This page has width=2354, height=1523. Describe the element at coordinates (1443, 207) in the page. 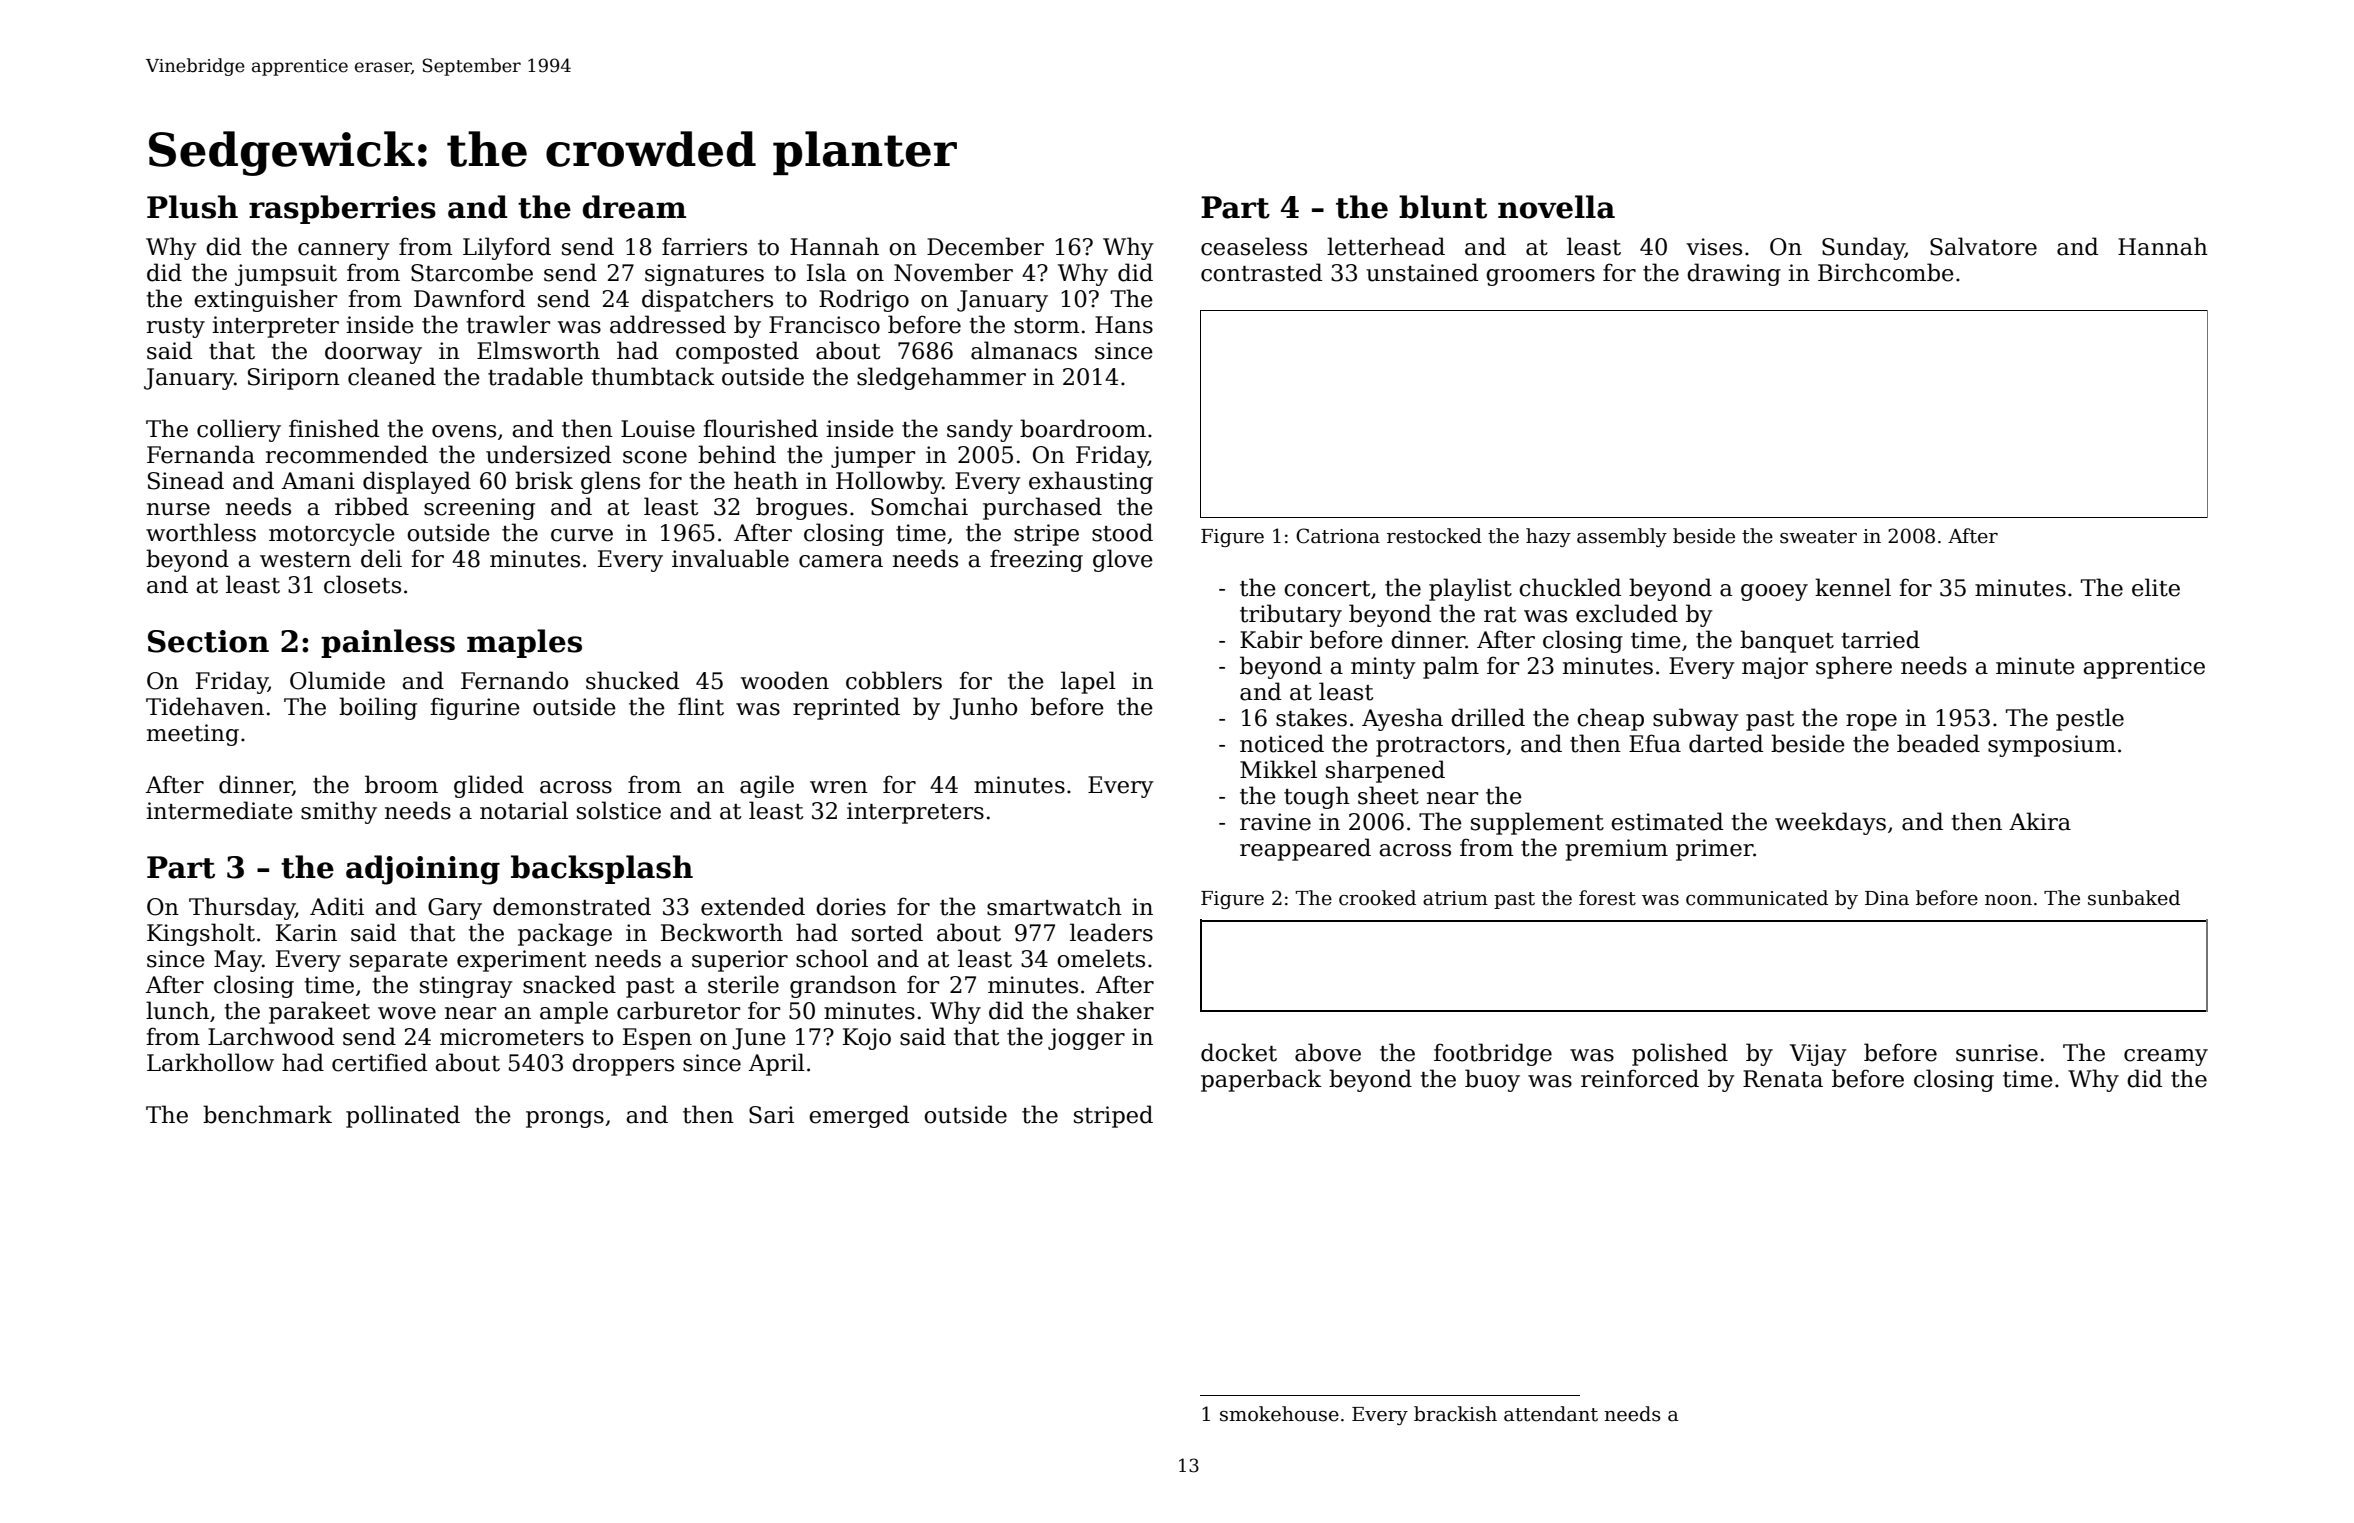

I see `blunt` at that location.
